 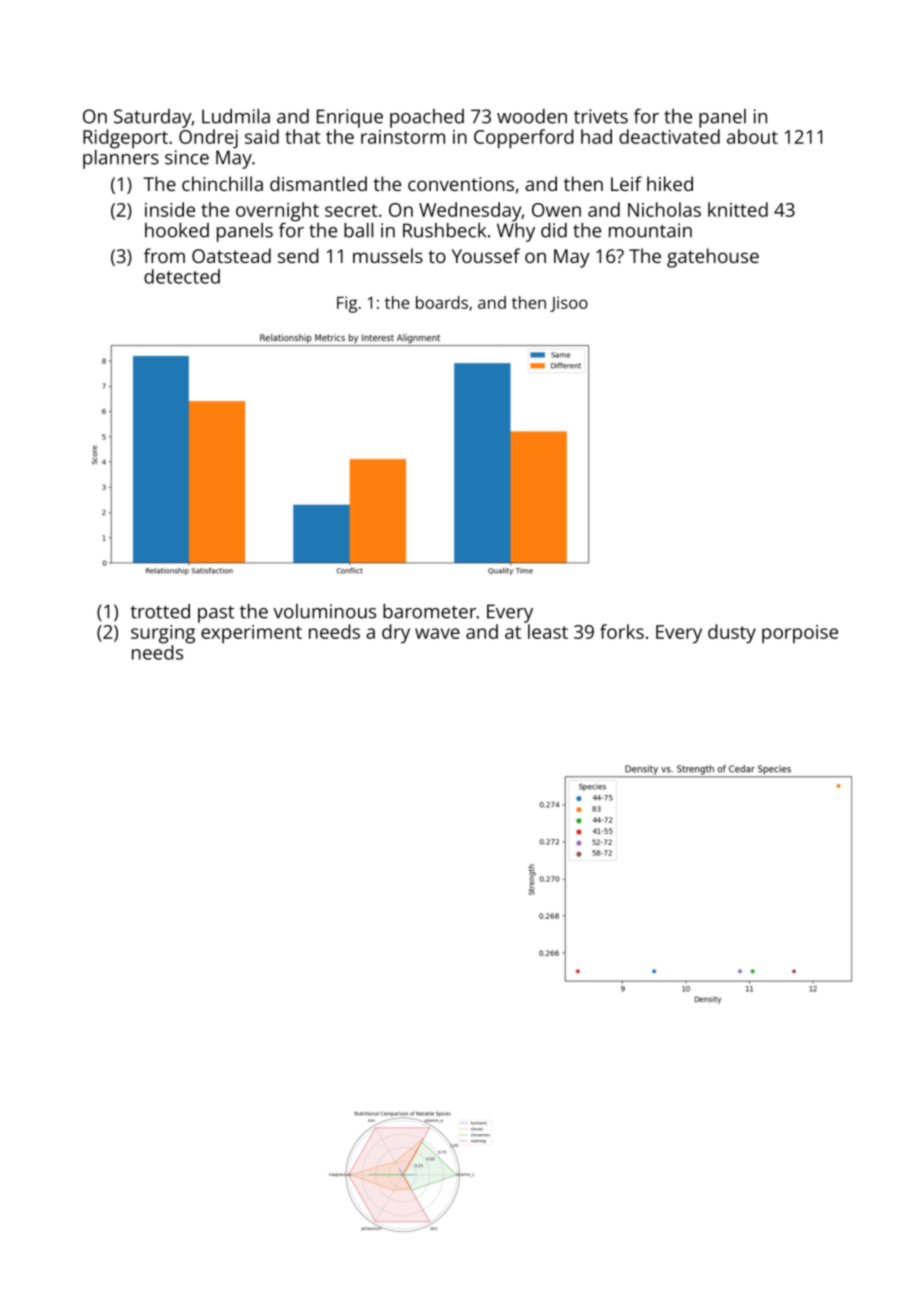 I want to click on dusty, so click(x=732, y=634).
